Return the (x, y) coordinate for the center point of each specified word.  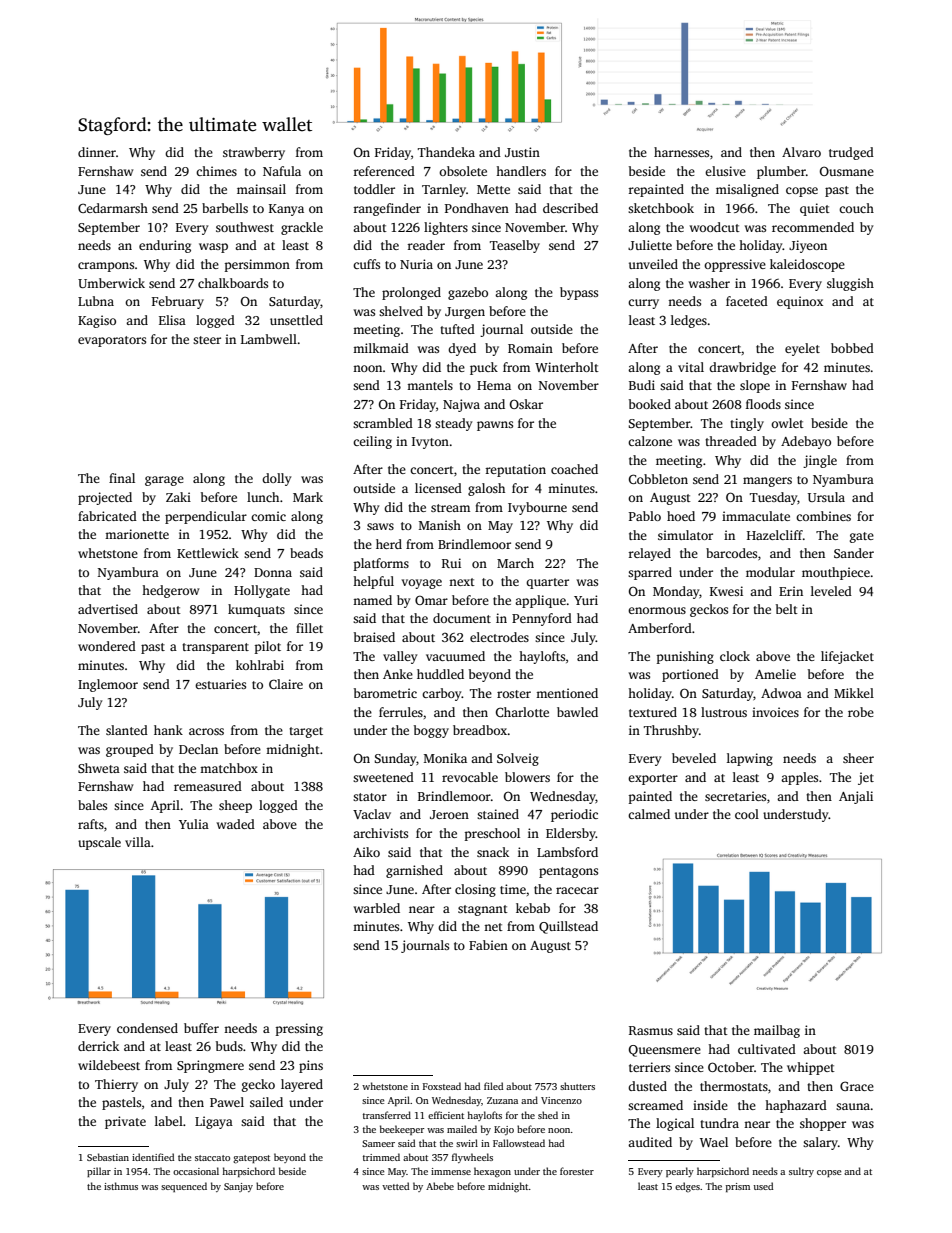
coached (574, 469)
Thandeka (446, 152)
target (306, 732)
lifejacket (847, 657)
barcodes (731, 553)
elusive (725, 171)
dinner (97, 152)
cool (747, 814)
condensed (147, 1028)
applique (540, 601)
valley (400, 657)
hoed (681, 516)
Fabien (488, 945)
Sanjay (238, 1187)
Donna (273, 572)
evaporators (112, 341)
